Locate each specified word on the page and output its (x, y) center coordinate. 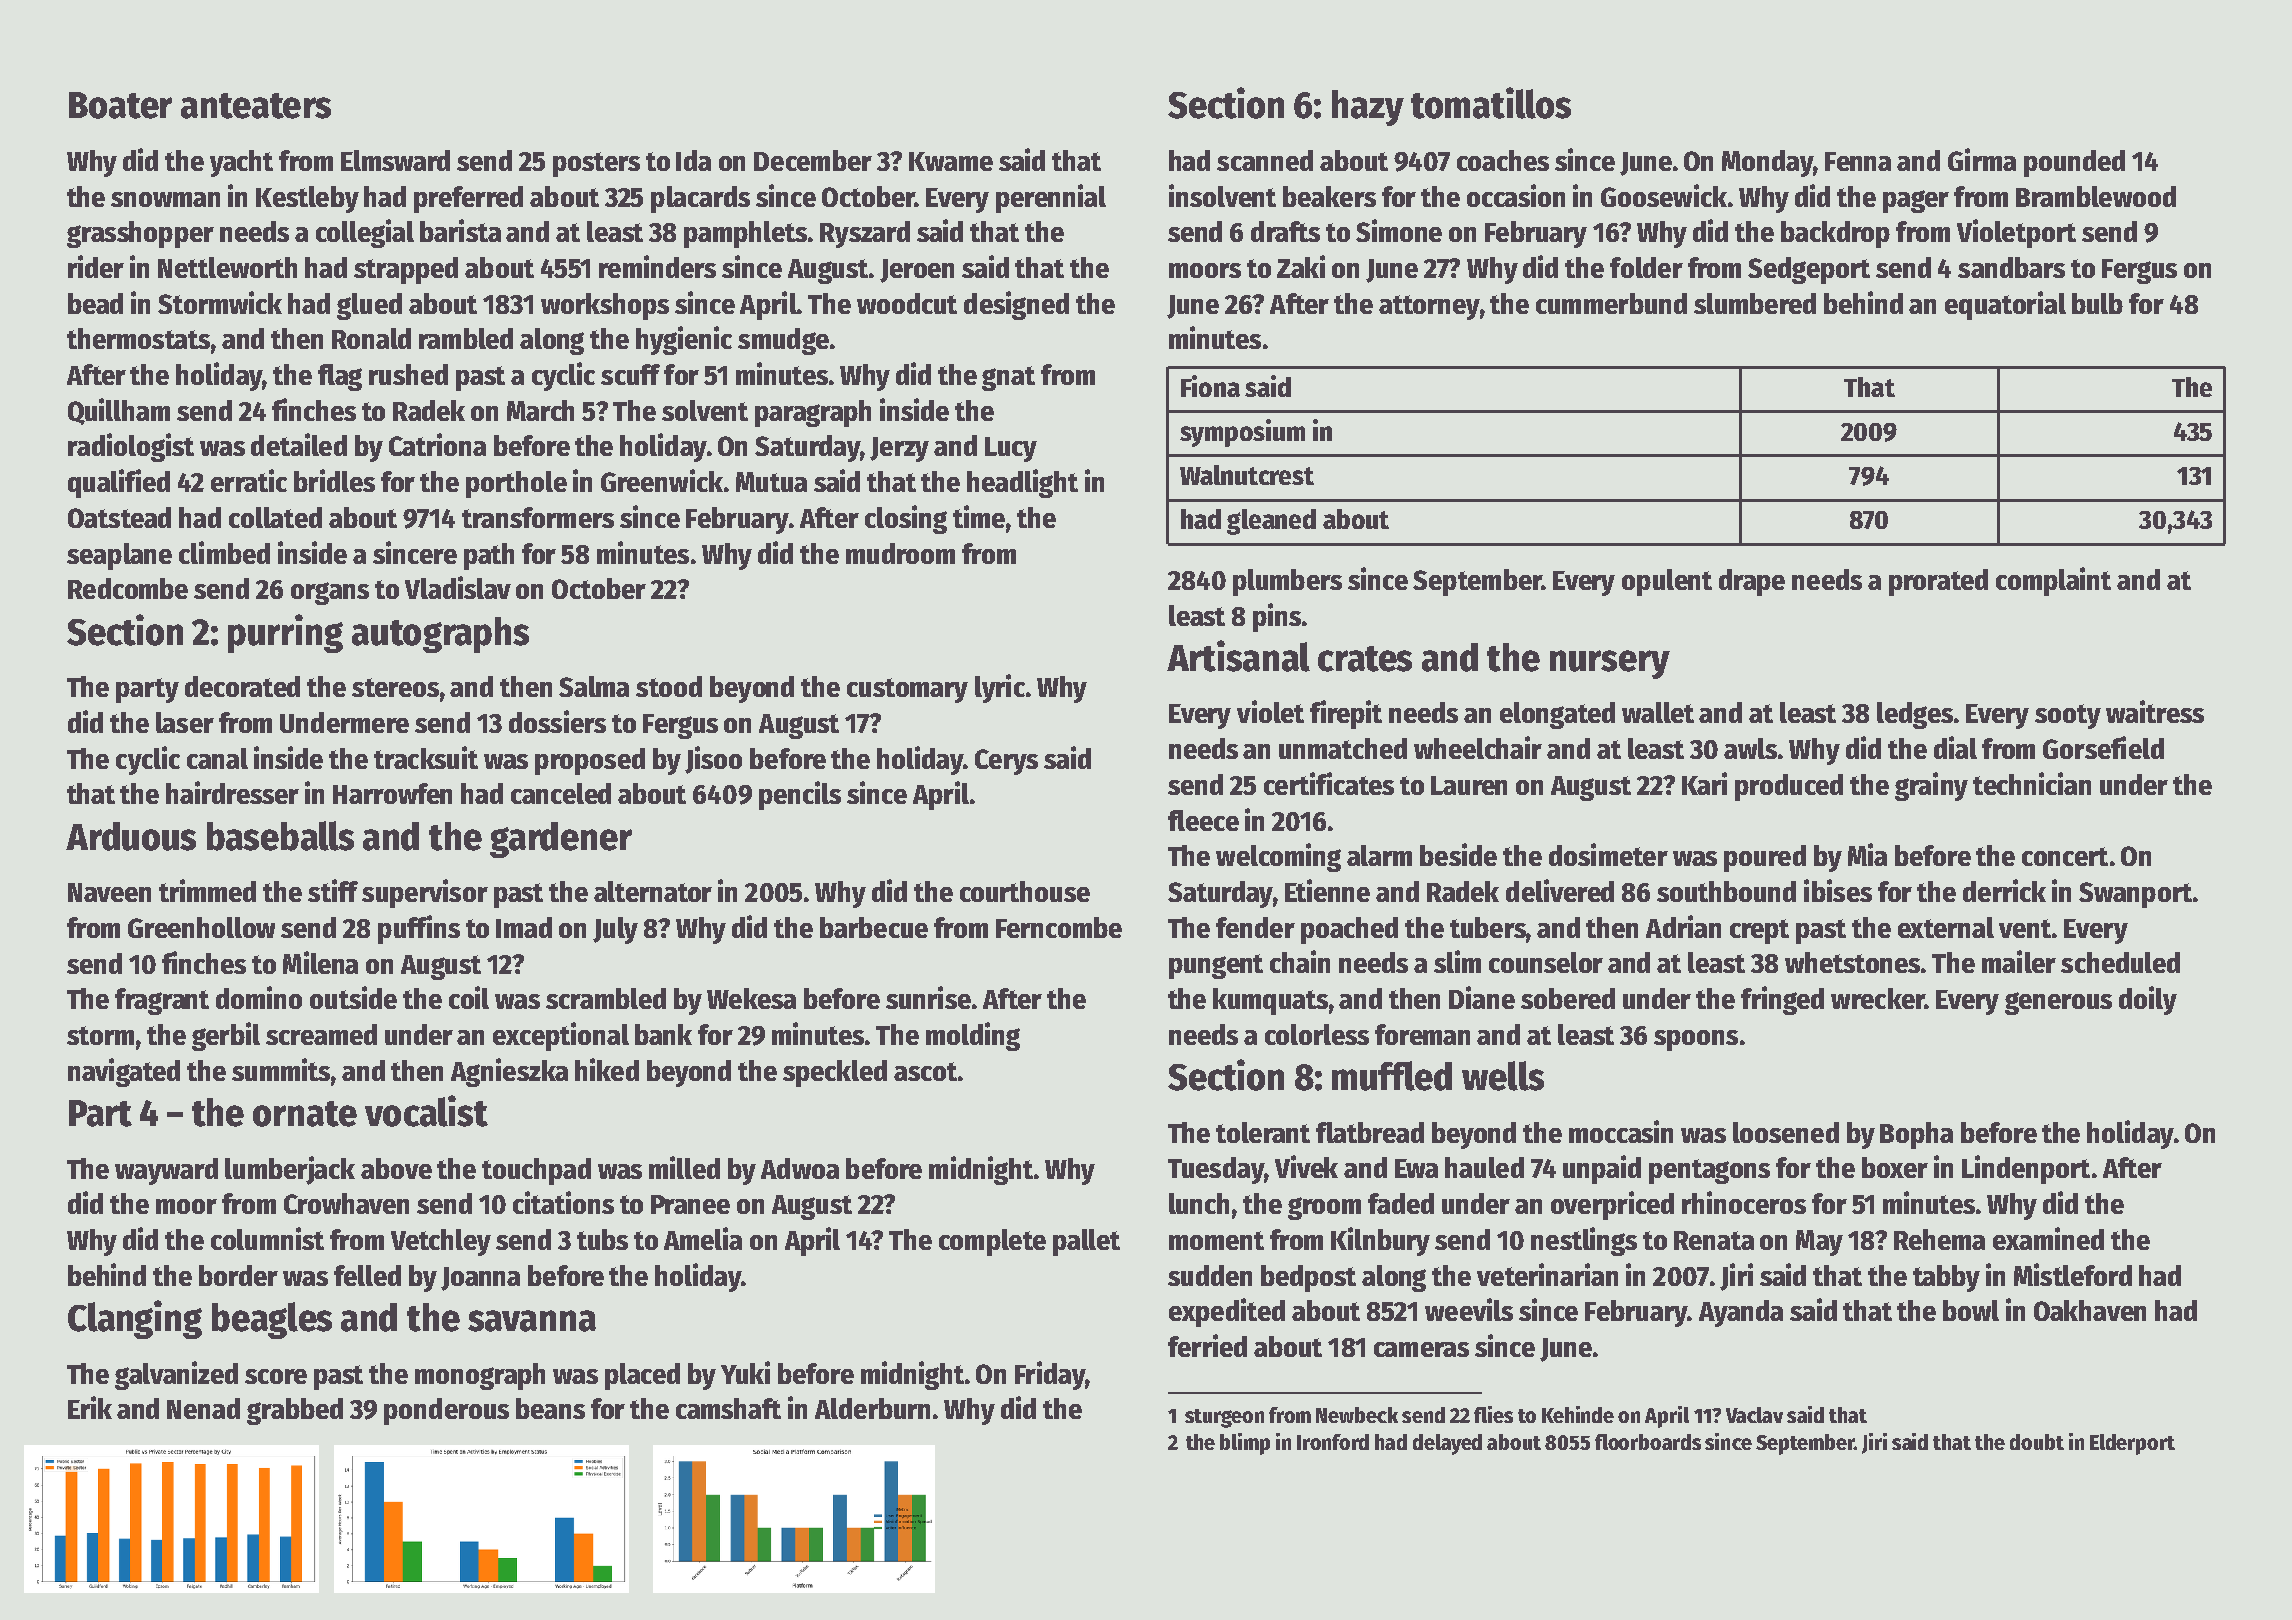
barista (460, 230)
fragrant (162, 1001)
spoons (1696, 1040)
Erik (90, 1407)
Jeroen (917, 271)
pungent (1216, 966)
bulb (2097, 303)
